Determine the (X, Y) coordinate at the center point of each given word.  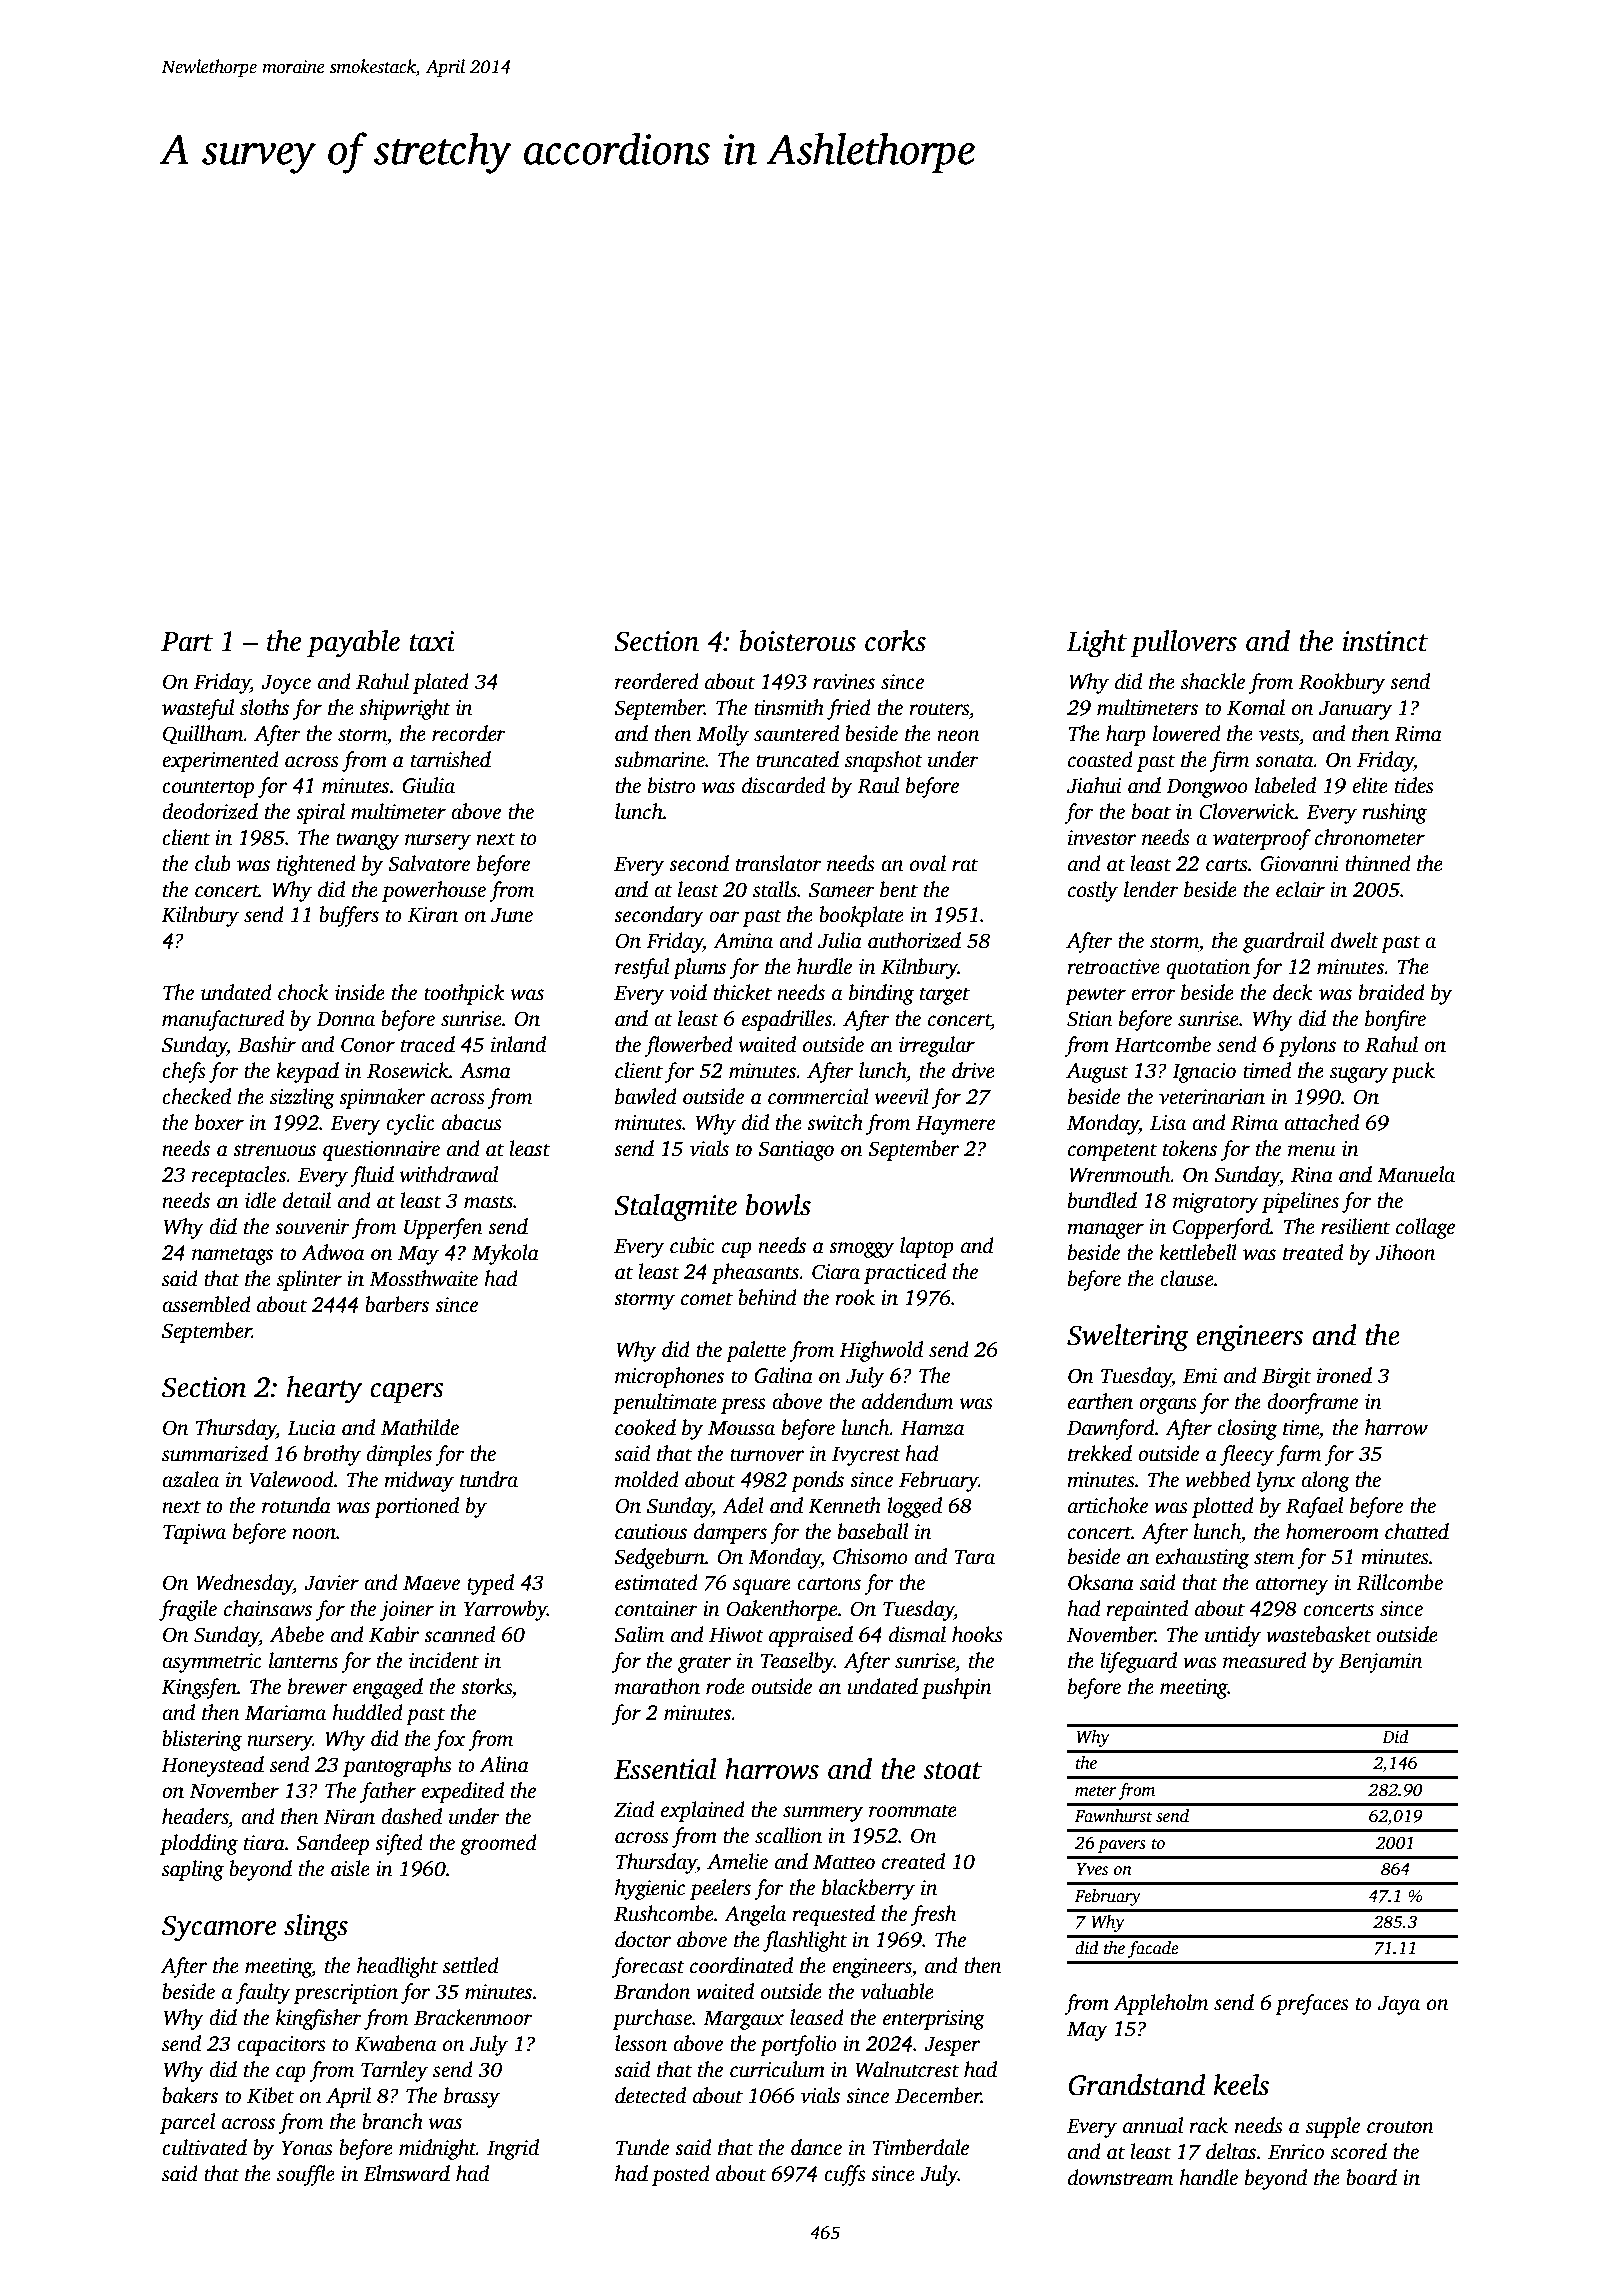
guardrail (1283, 942)
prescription (345, 1994)
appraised (811, 1636)
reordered (657, 681)
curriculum (777, 2069)
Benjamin (1380, 1663)
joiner (407, 1611)
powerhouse (434, 891)
